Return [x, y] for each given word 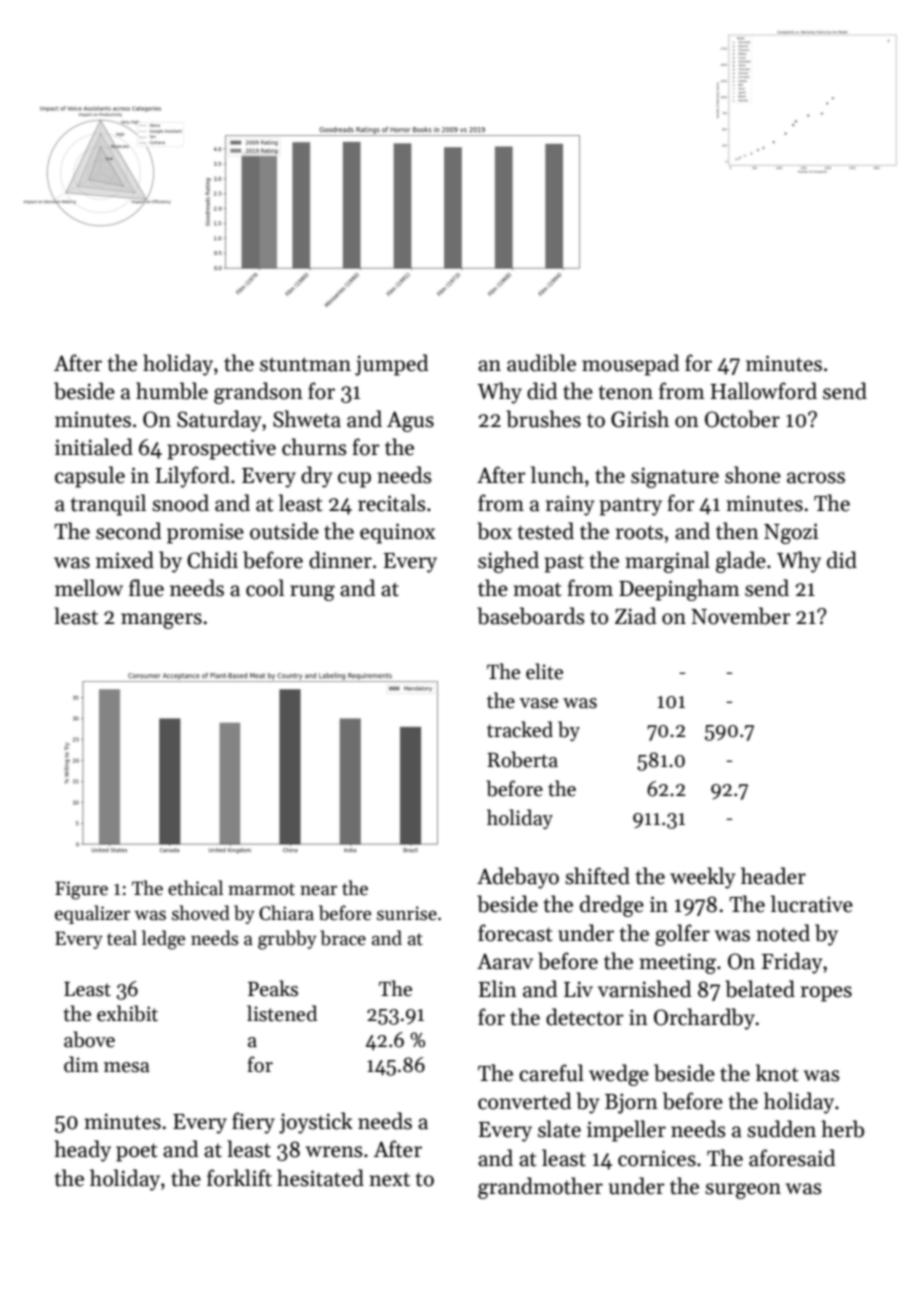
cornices [657, 1158]
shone [753, 475]
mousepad [630, 365]
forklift [239, 1178]
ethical [195, 888]
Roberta [522, 759]
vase [539, 703]
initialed [94, 447]
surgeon [743, 1191]
